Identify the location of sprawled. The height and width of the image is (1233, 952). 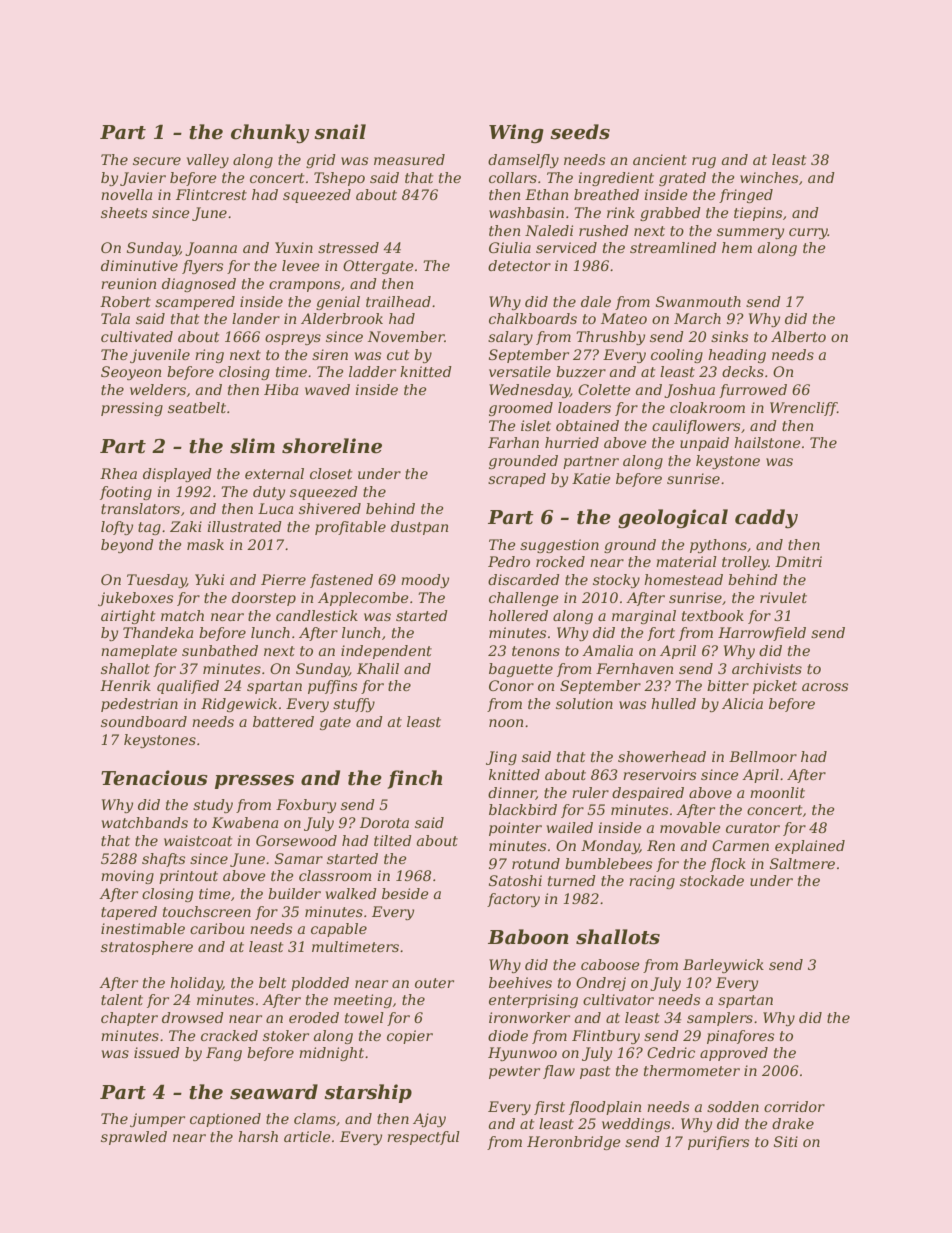
(134, 1138).
